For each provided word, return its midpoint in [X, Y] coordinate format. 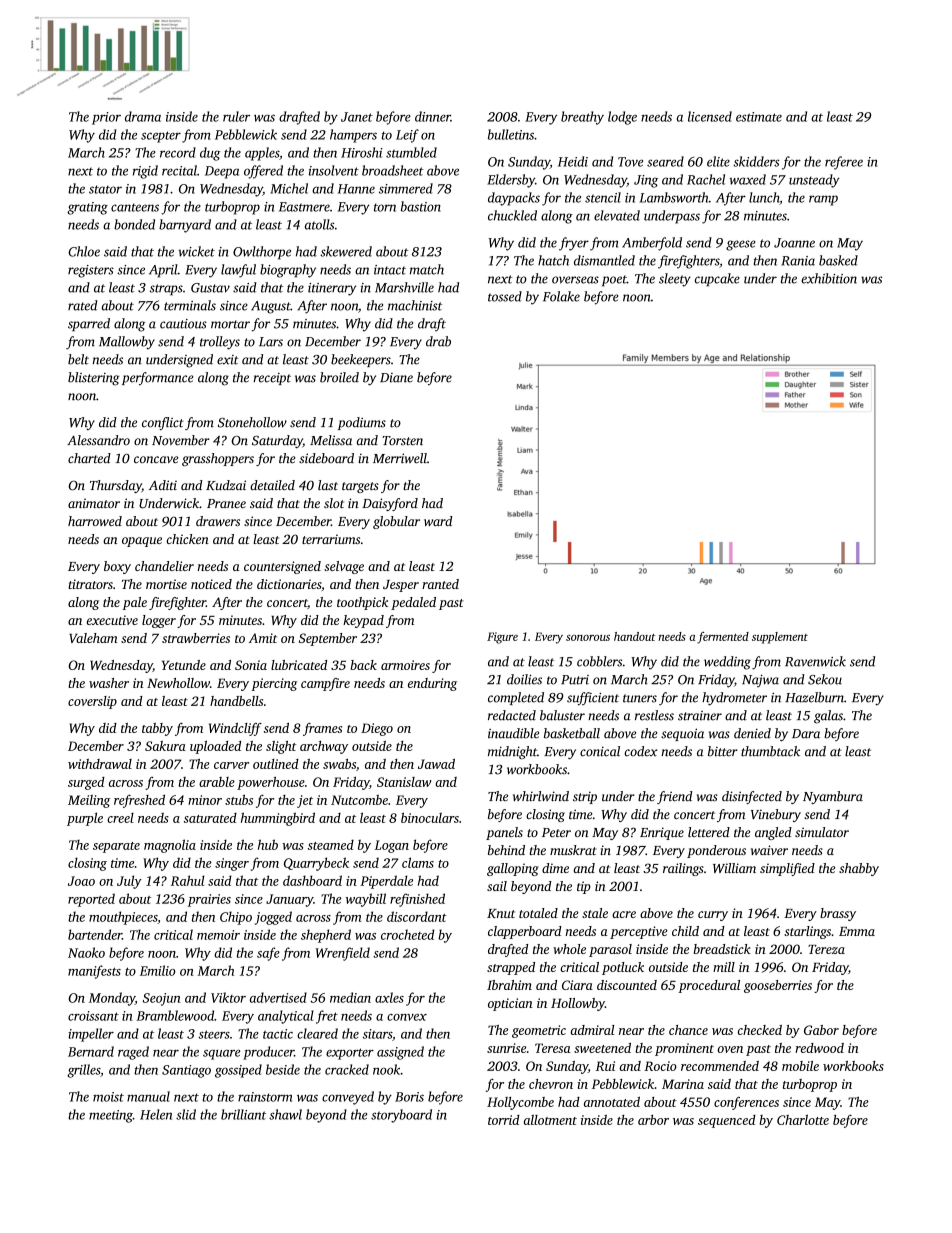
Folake [561, 296]
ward [438, 521]
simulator [822, 832]
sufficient [593, 699]
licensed [710, 116]
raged [133, 1053]
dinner [433, 116]
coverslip [92, 702]
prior [106, 118]
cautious [183, 324]
